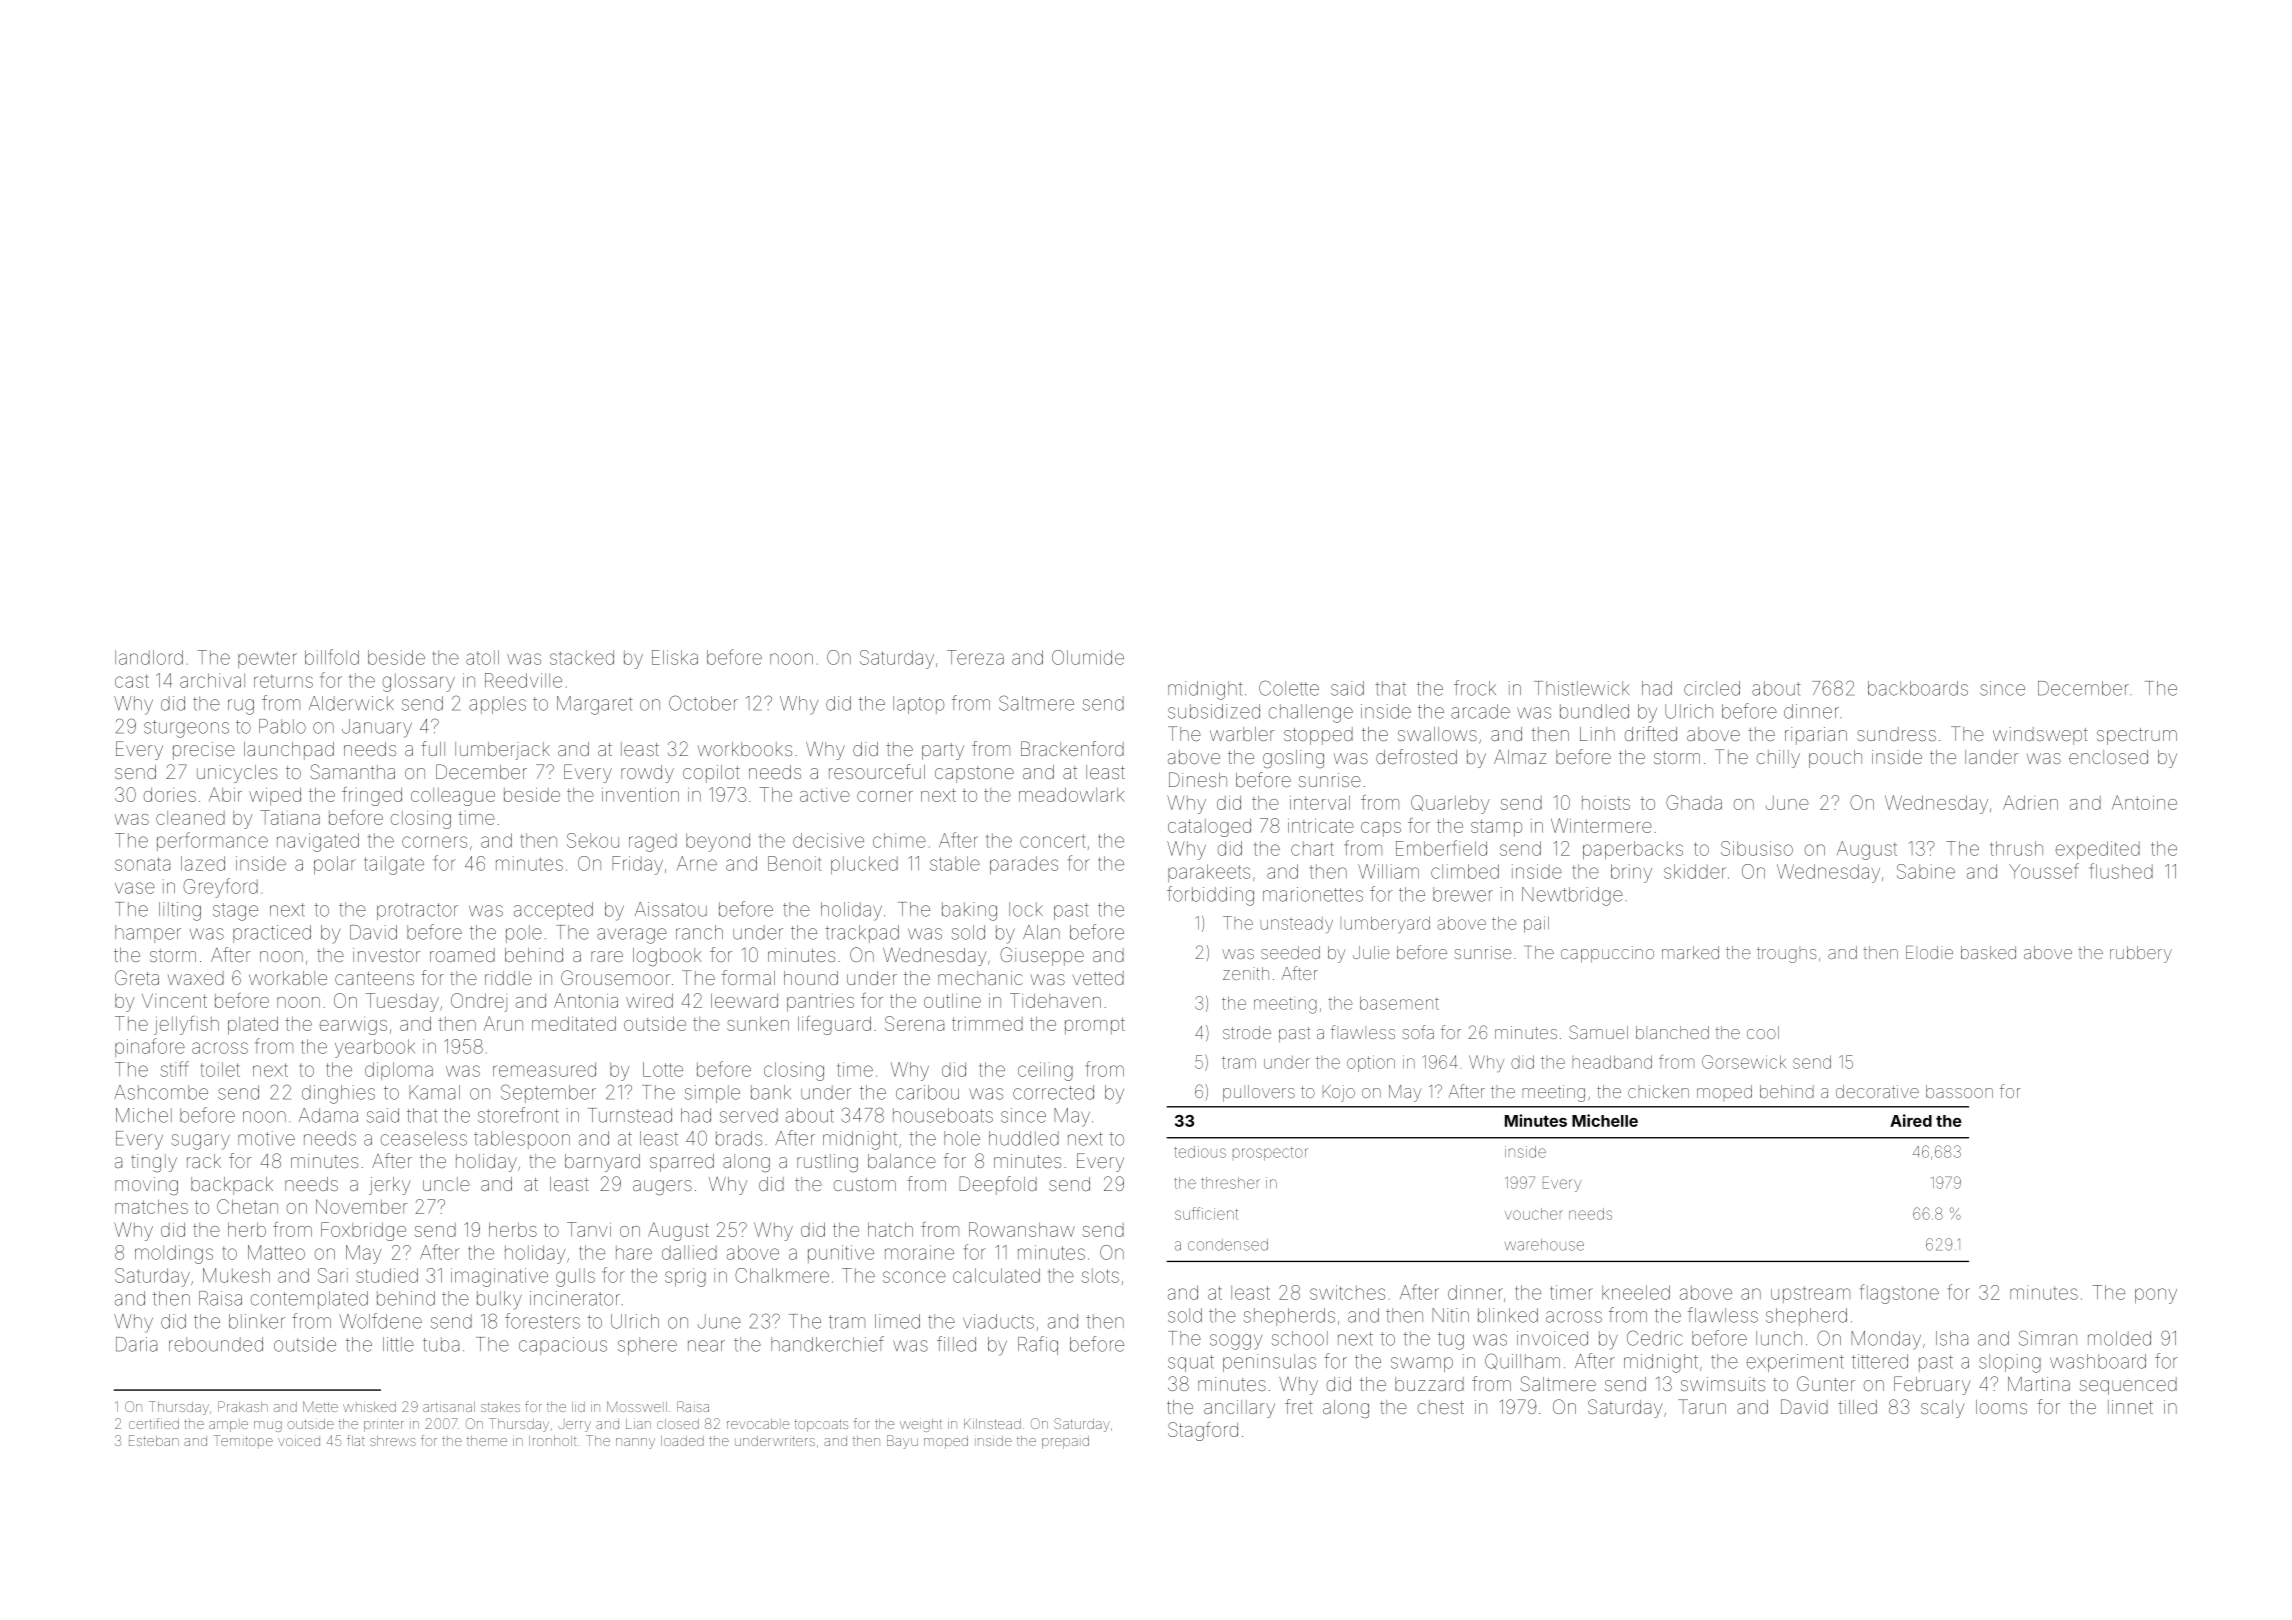 This screenshot has width=2292, height=1620. Describe the element at coordinates (918, 705) in the screenshot. I see `laptop` at that location.
